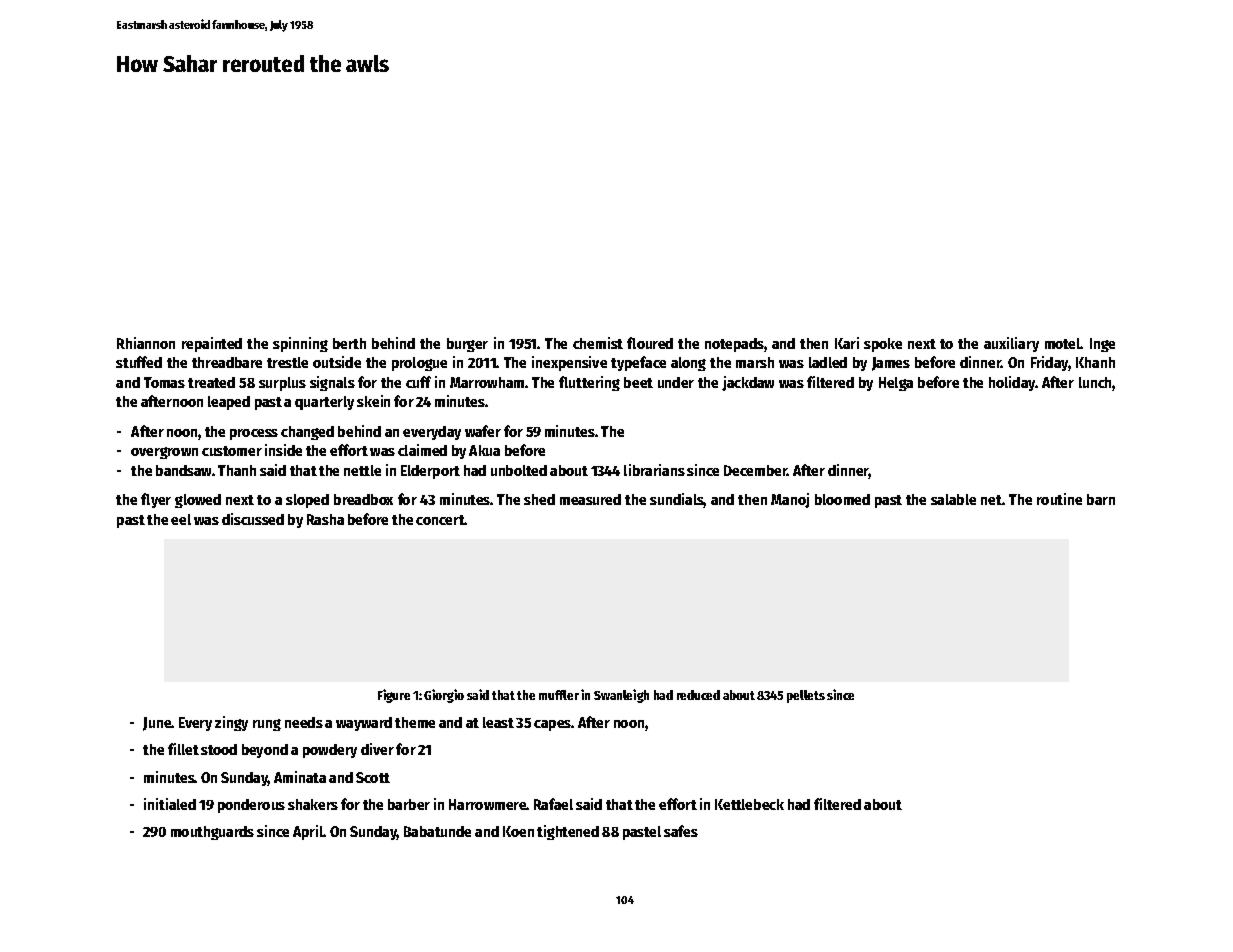 This page has height=952, width=1233. What do you see at coordinates (1095, 362) in the page?
I see `Khanh` at bounding box center [1095, 362].
